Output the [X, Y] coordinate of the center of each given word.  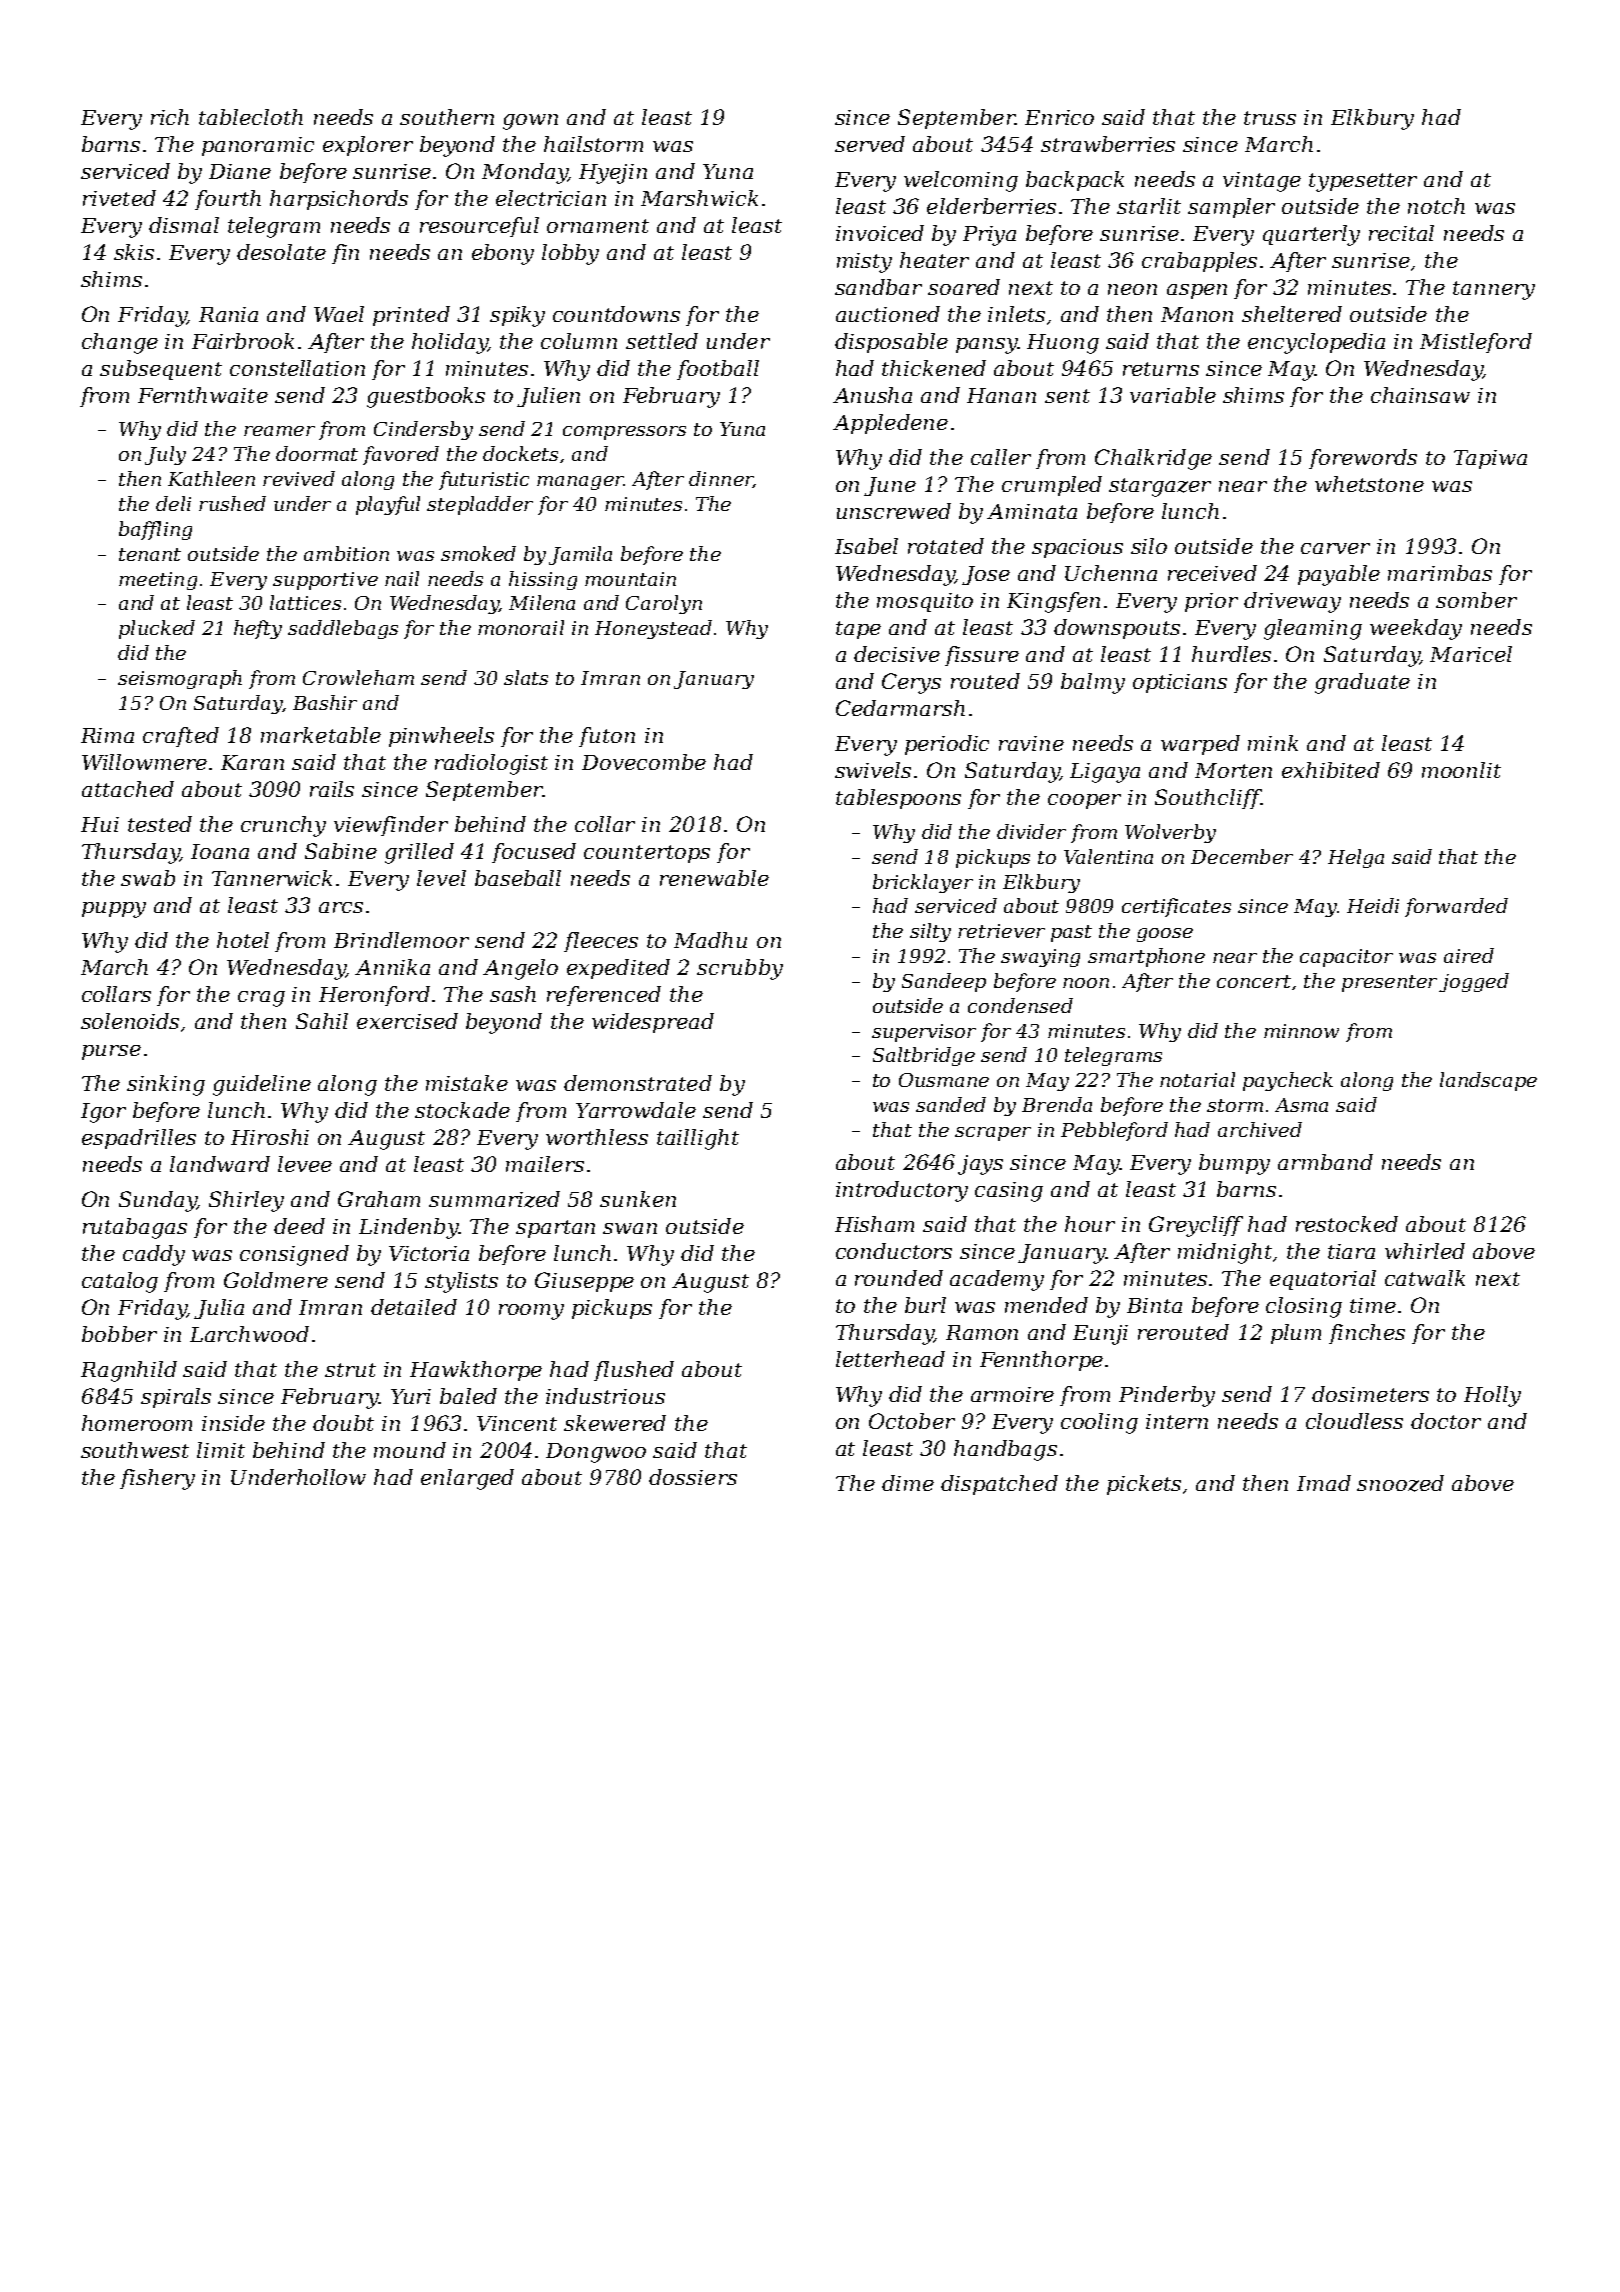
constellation [297, 368]
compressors [624, 433]
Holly [1492, 1396]
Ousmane [944, 1080]
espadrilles [139, 1139]
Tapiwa [1490, 459]
